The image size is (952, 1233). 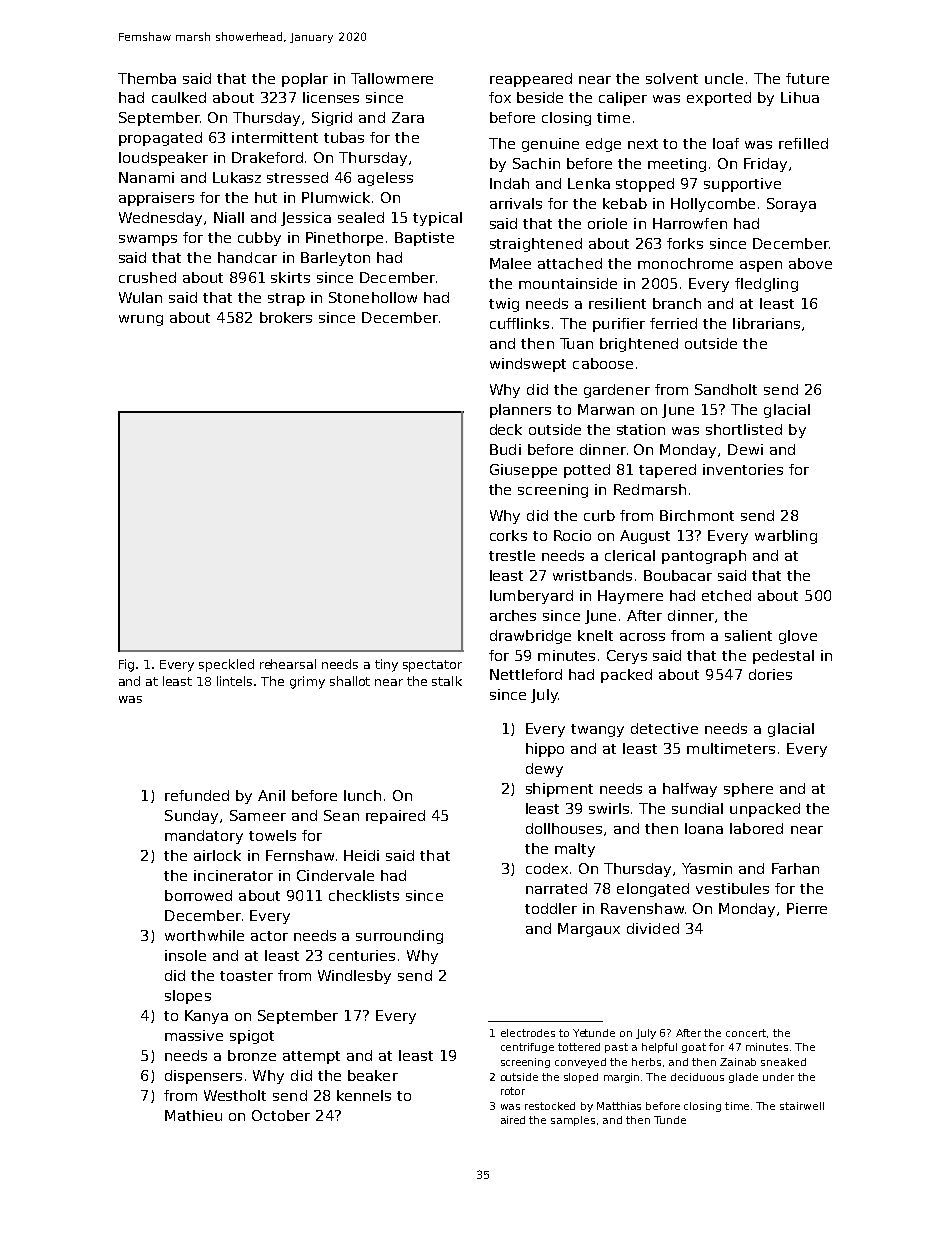 I want to click on above, so click(x=810, y=263).
